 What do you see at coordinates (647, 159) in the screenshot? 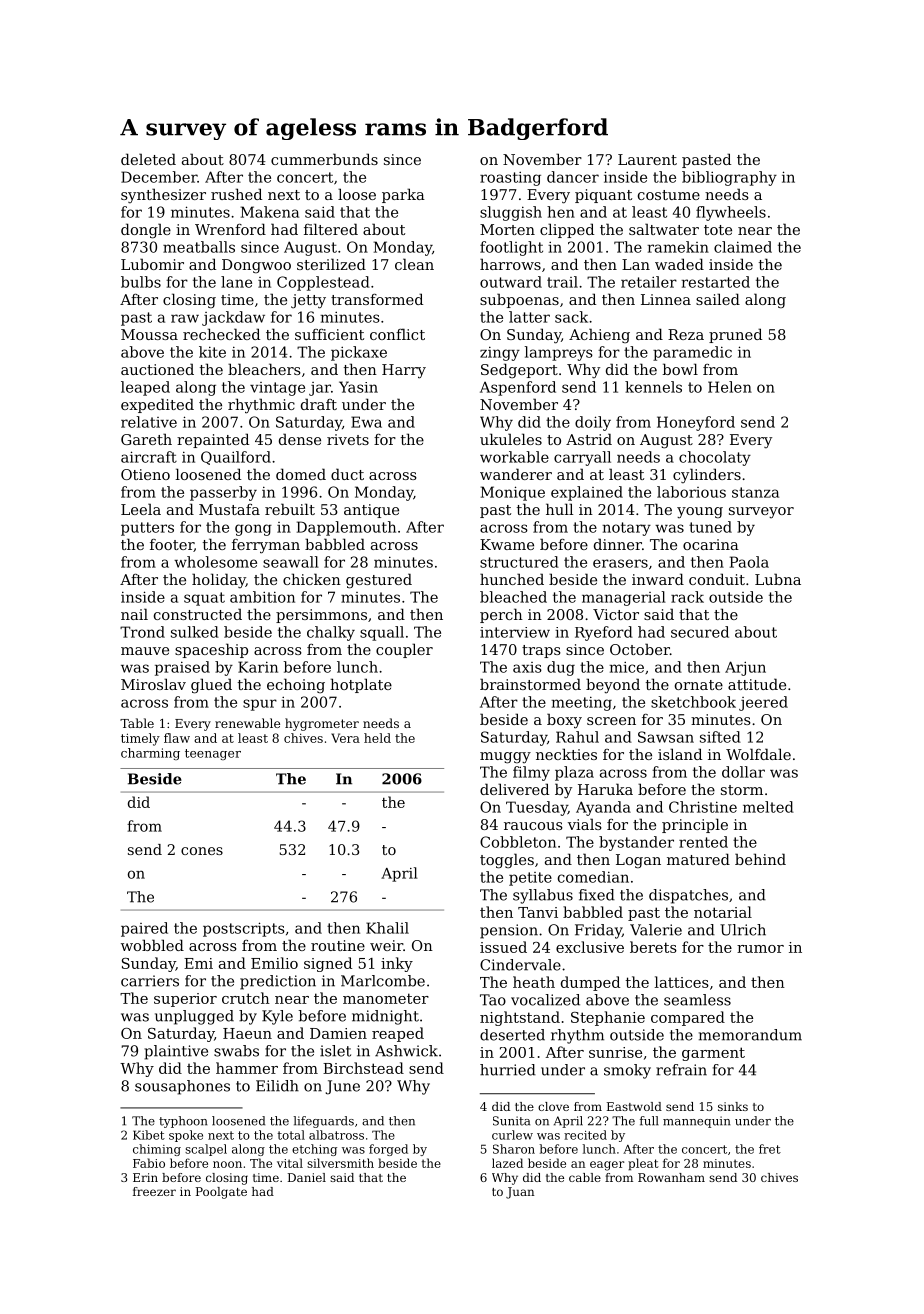
I see `Laurent` at bounding box center [647, 159].
